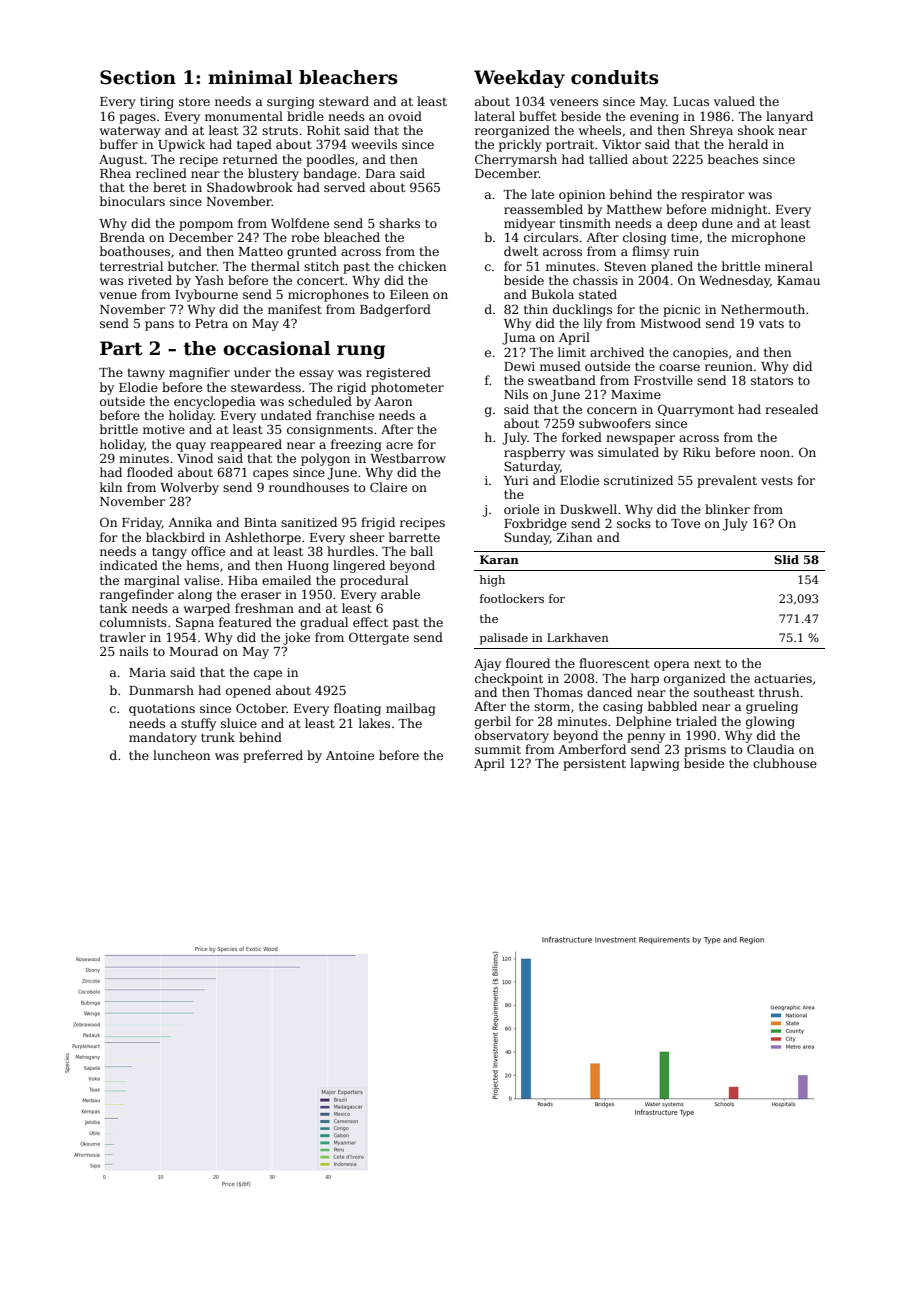 The width and height of the screenshot is (924, 1308). Describe the element at coordinates (405, 116) in the screenshot. I see `ovoid` at that location.
